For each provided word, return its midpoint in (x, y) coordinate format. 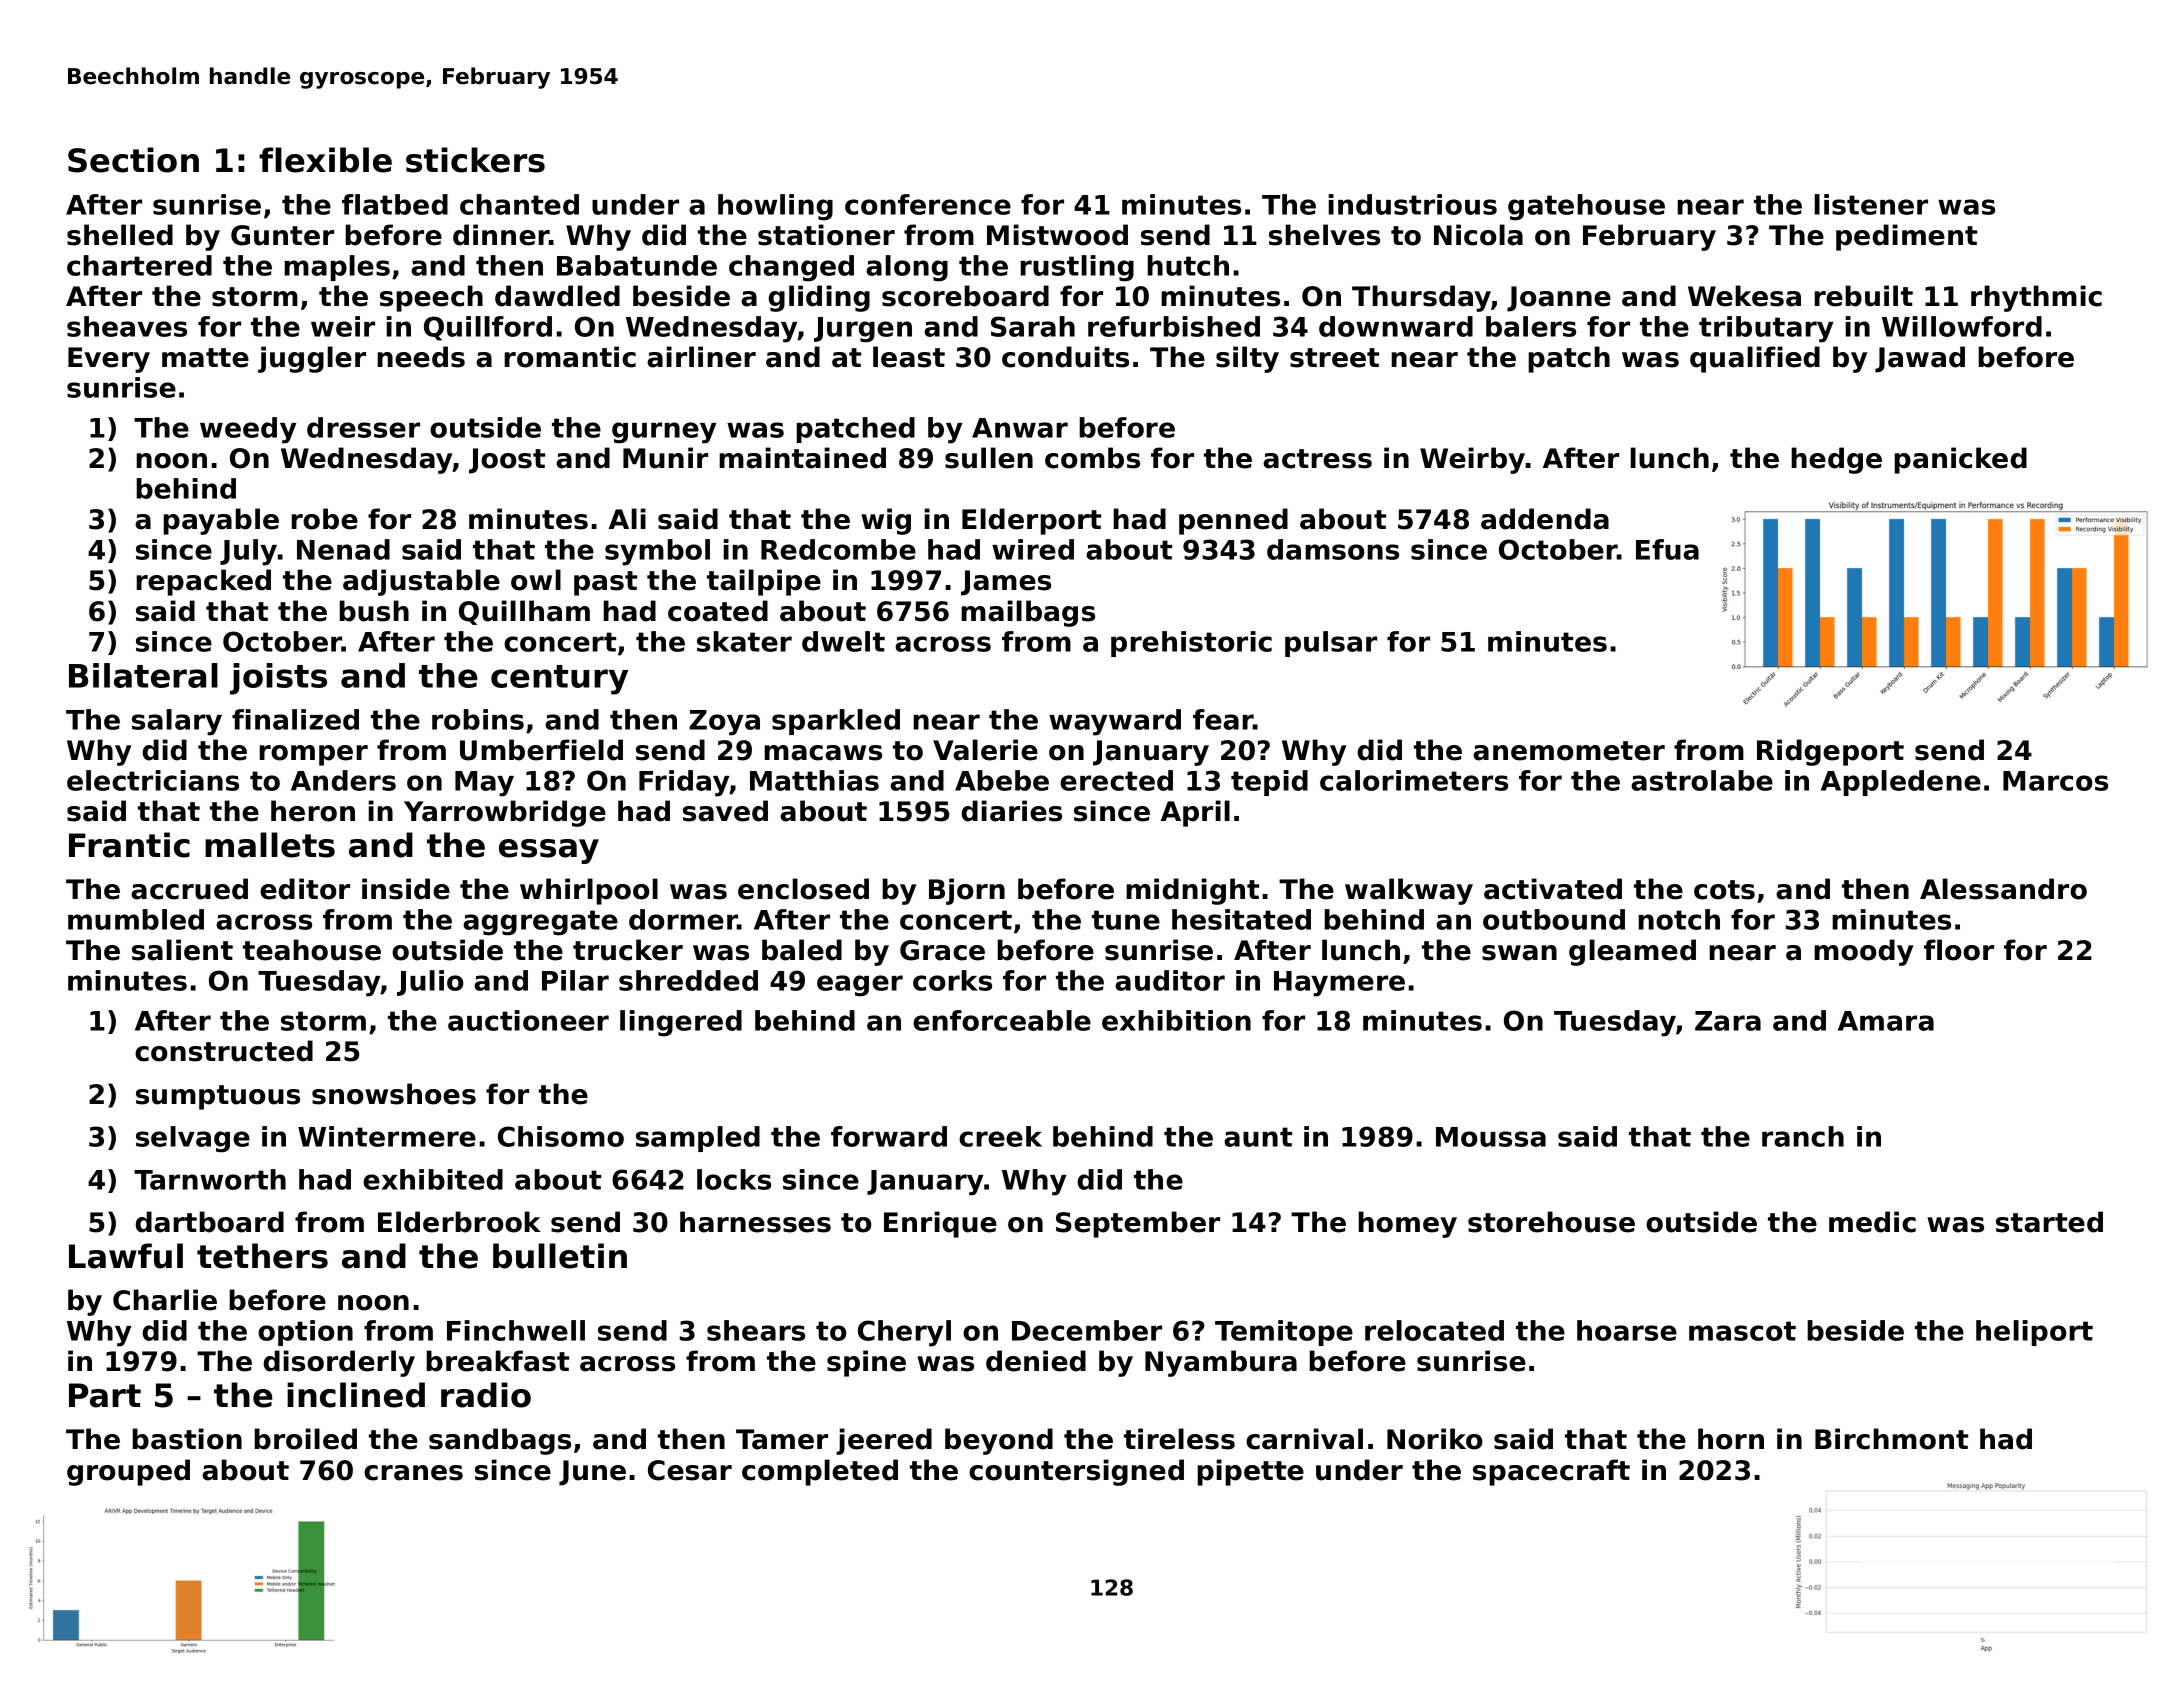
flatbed (395, 204)
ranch (1803, 1136)
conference (928, 204)
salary (177, 722)
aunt (1258, 1137)
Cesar (690, 1470)
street (1334, 358)
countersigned (1076, 1472)
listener (1871, 204)
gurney (664, 433)
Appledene (1901, 783)
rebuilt (1863, 296)
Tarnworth (210, 1179)
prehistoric (1191, 644)
